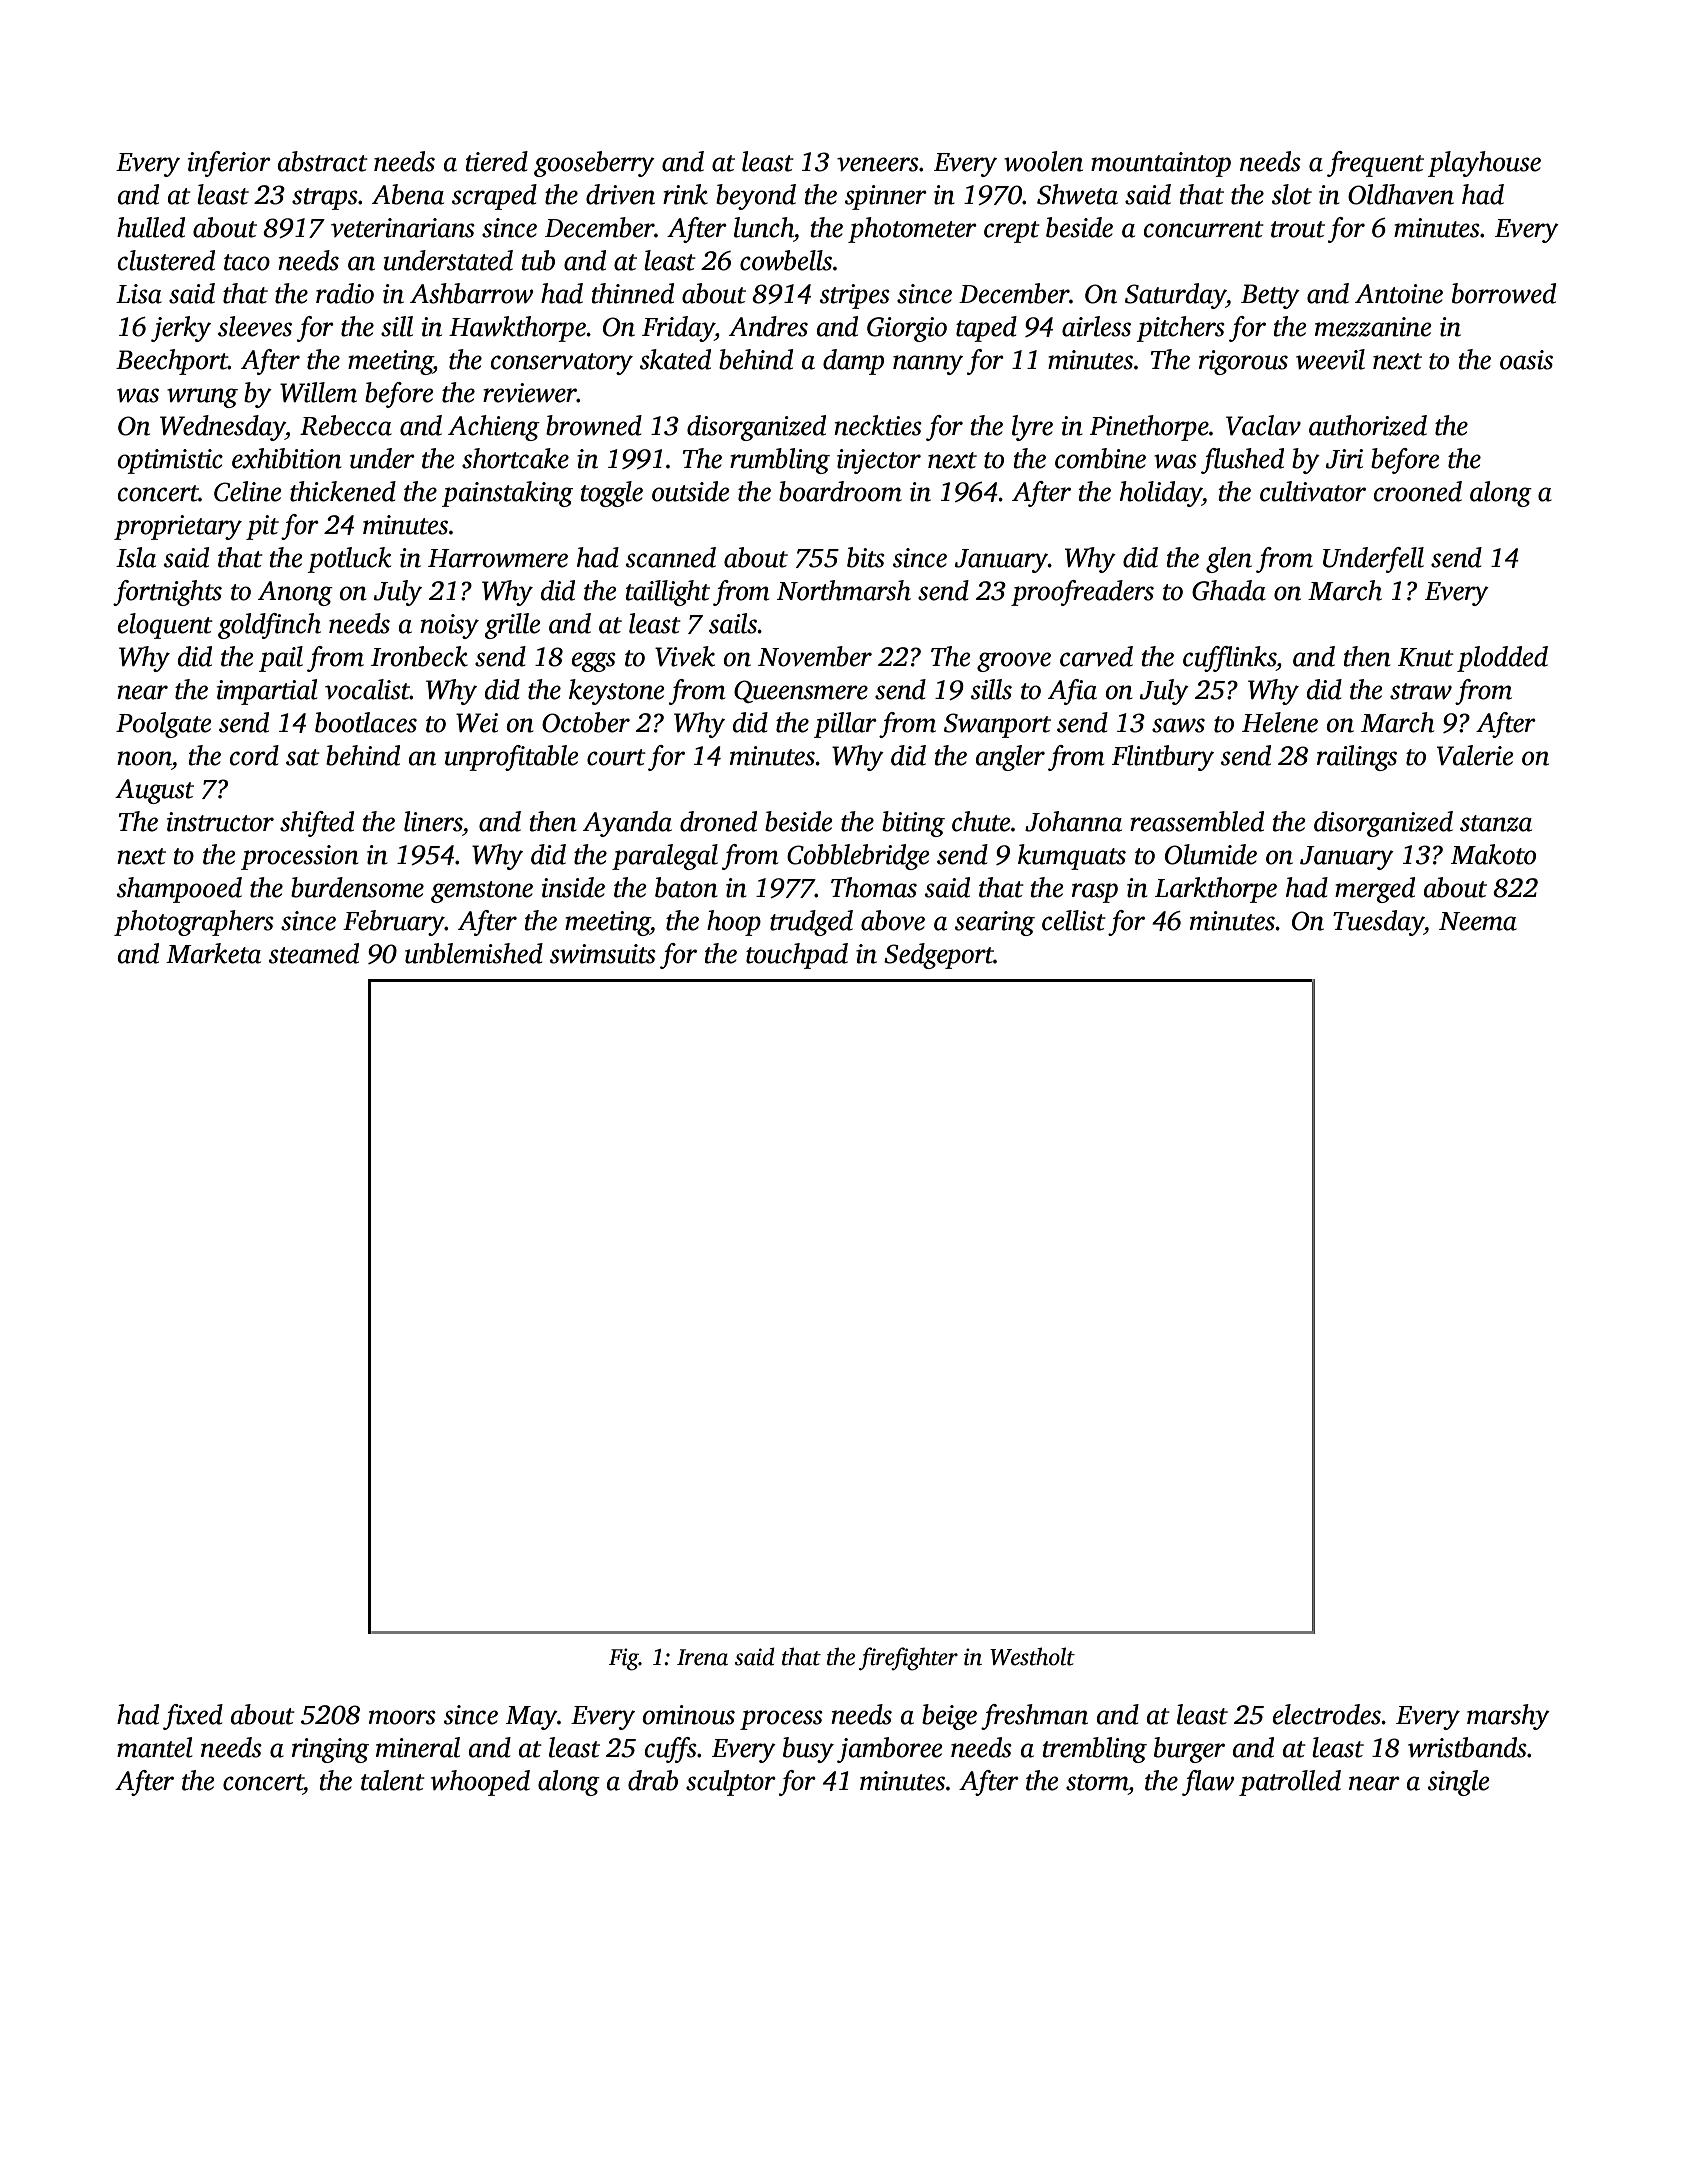 The image size is (1683, 2178). I want to click on inferior, so click(229, 164).
